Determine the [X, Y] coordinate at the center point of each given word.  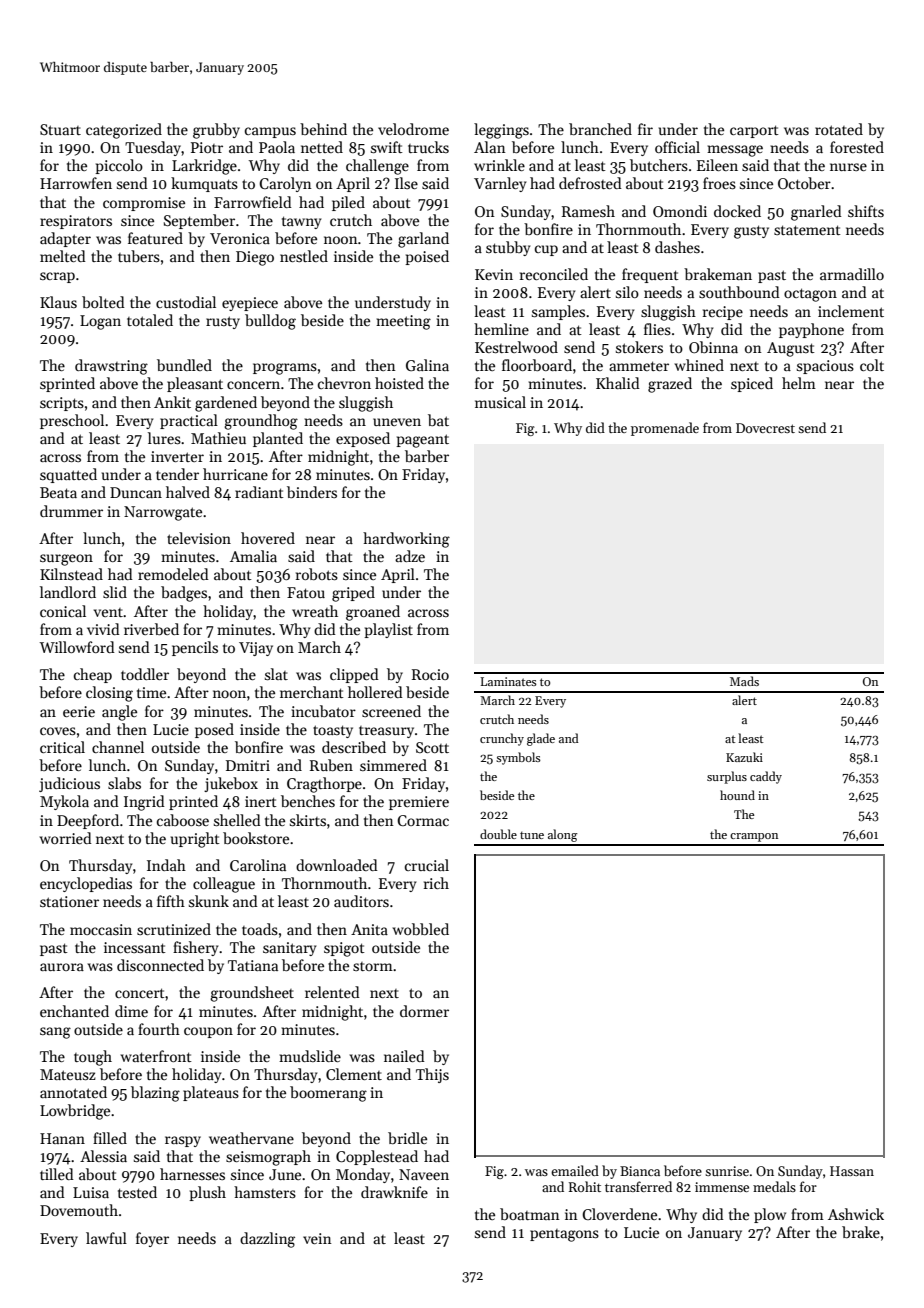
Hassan [852, 1171]
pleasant [195, 384]
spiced [752, 384]
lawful [106, 1238]
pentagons [564, 1235]
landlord [68, 592]
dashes [677, 247]
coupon [208, 1032]
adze [410, 556]
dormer [424, 1011]
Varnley [500, 184]
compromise [144, 204]
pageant [422, 441]
